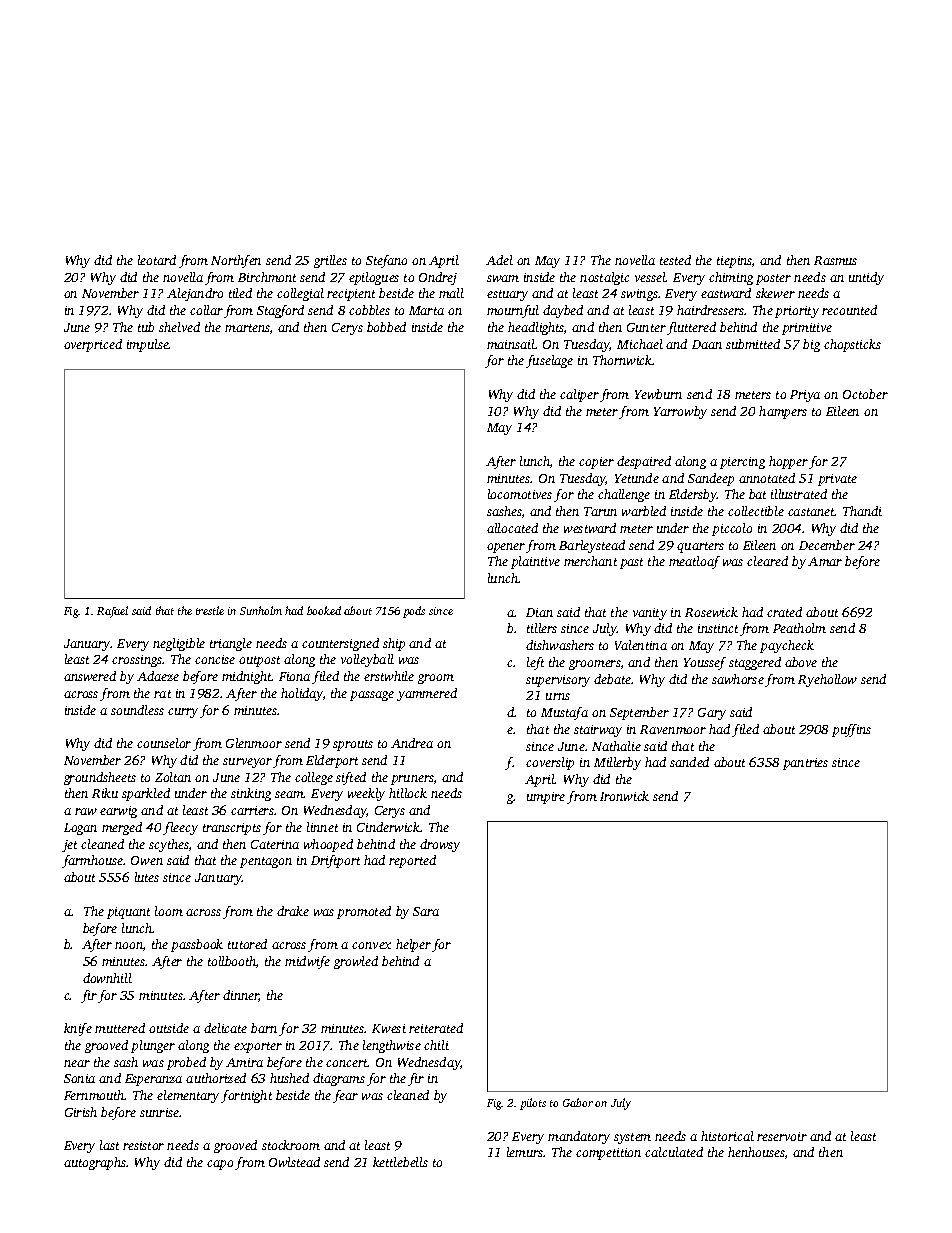  Describe the element at coordinates (578, 1102) in the document. I see `Gabor` at that location.
